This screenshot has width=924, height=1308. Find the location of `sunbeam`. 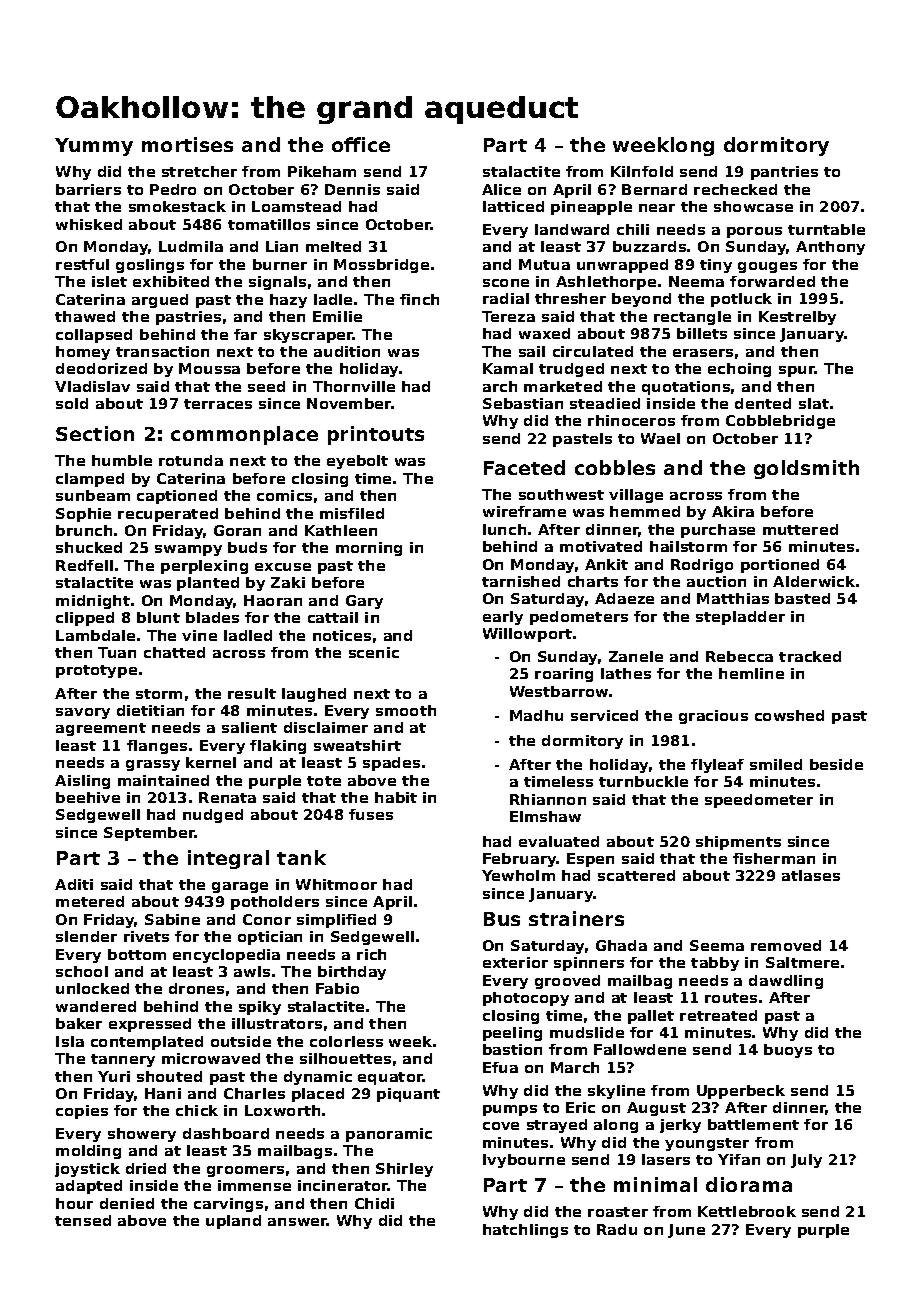

sunbeam is located at coordinates (93, 495).
